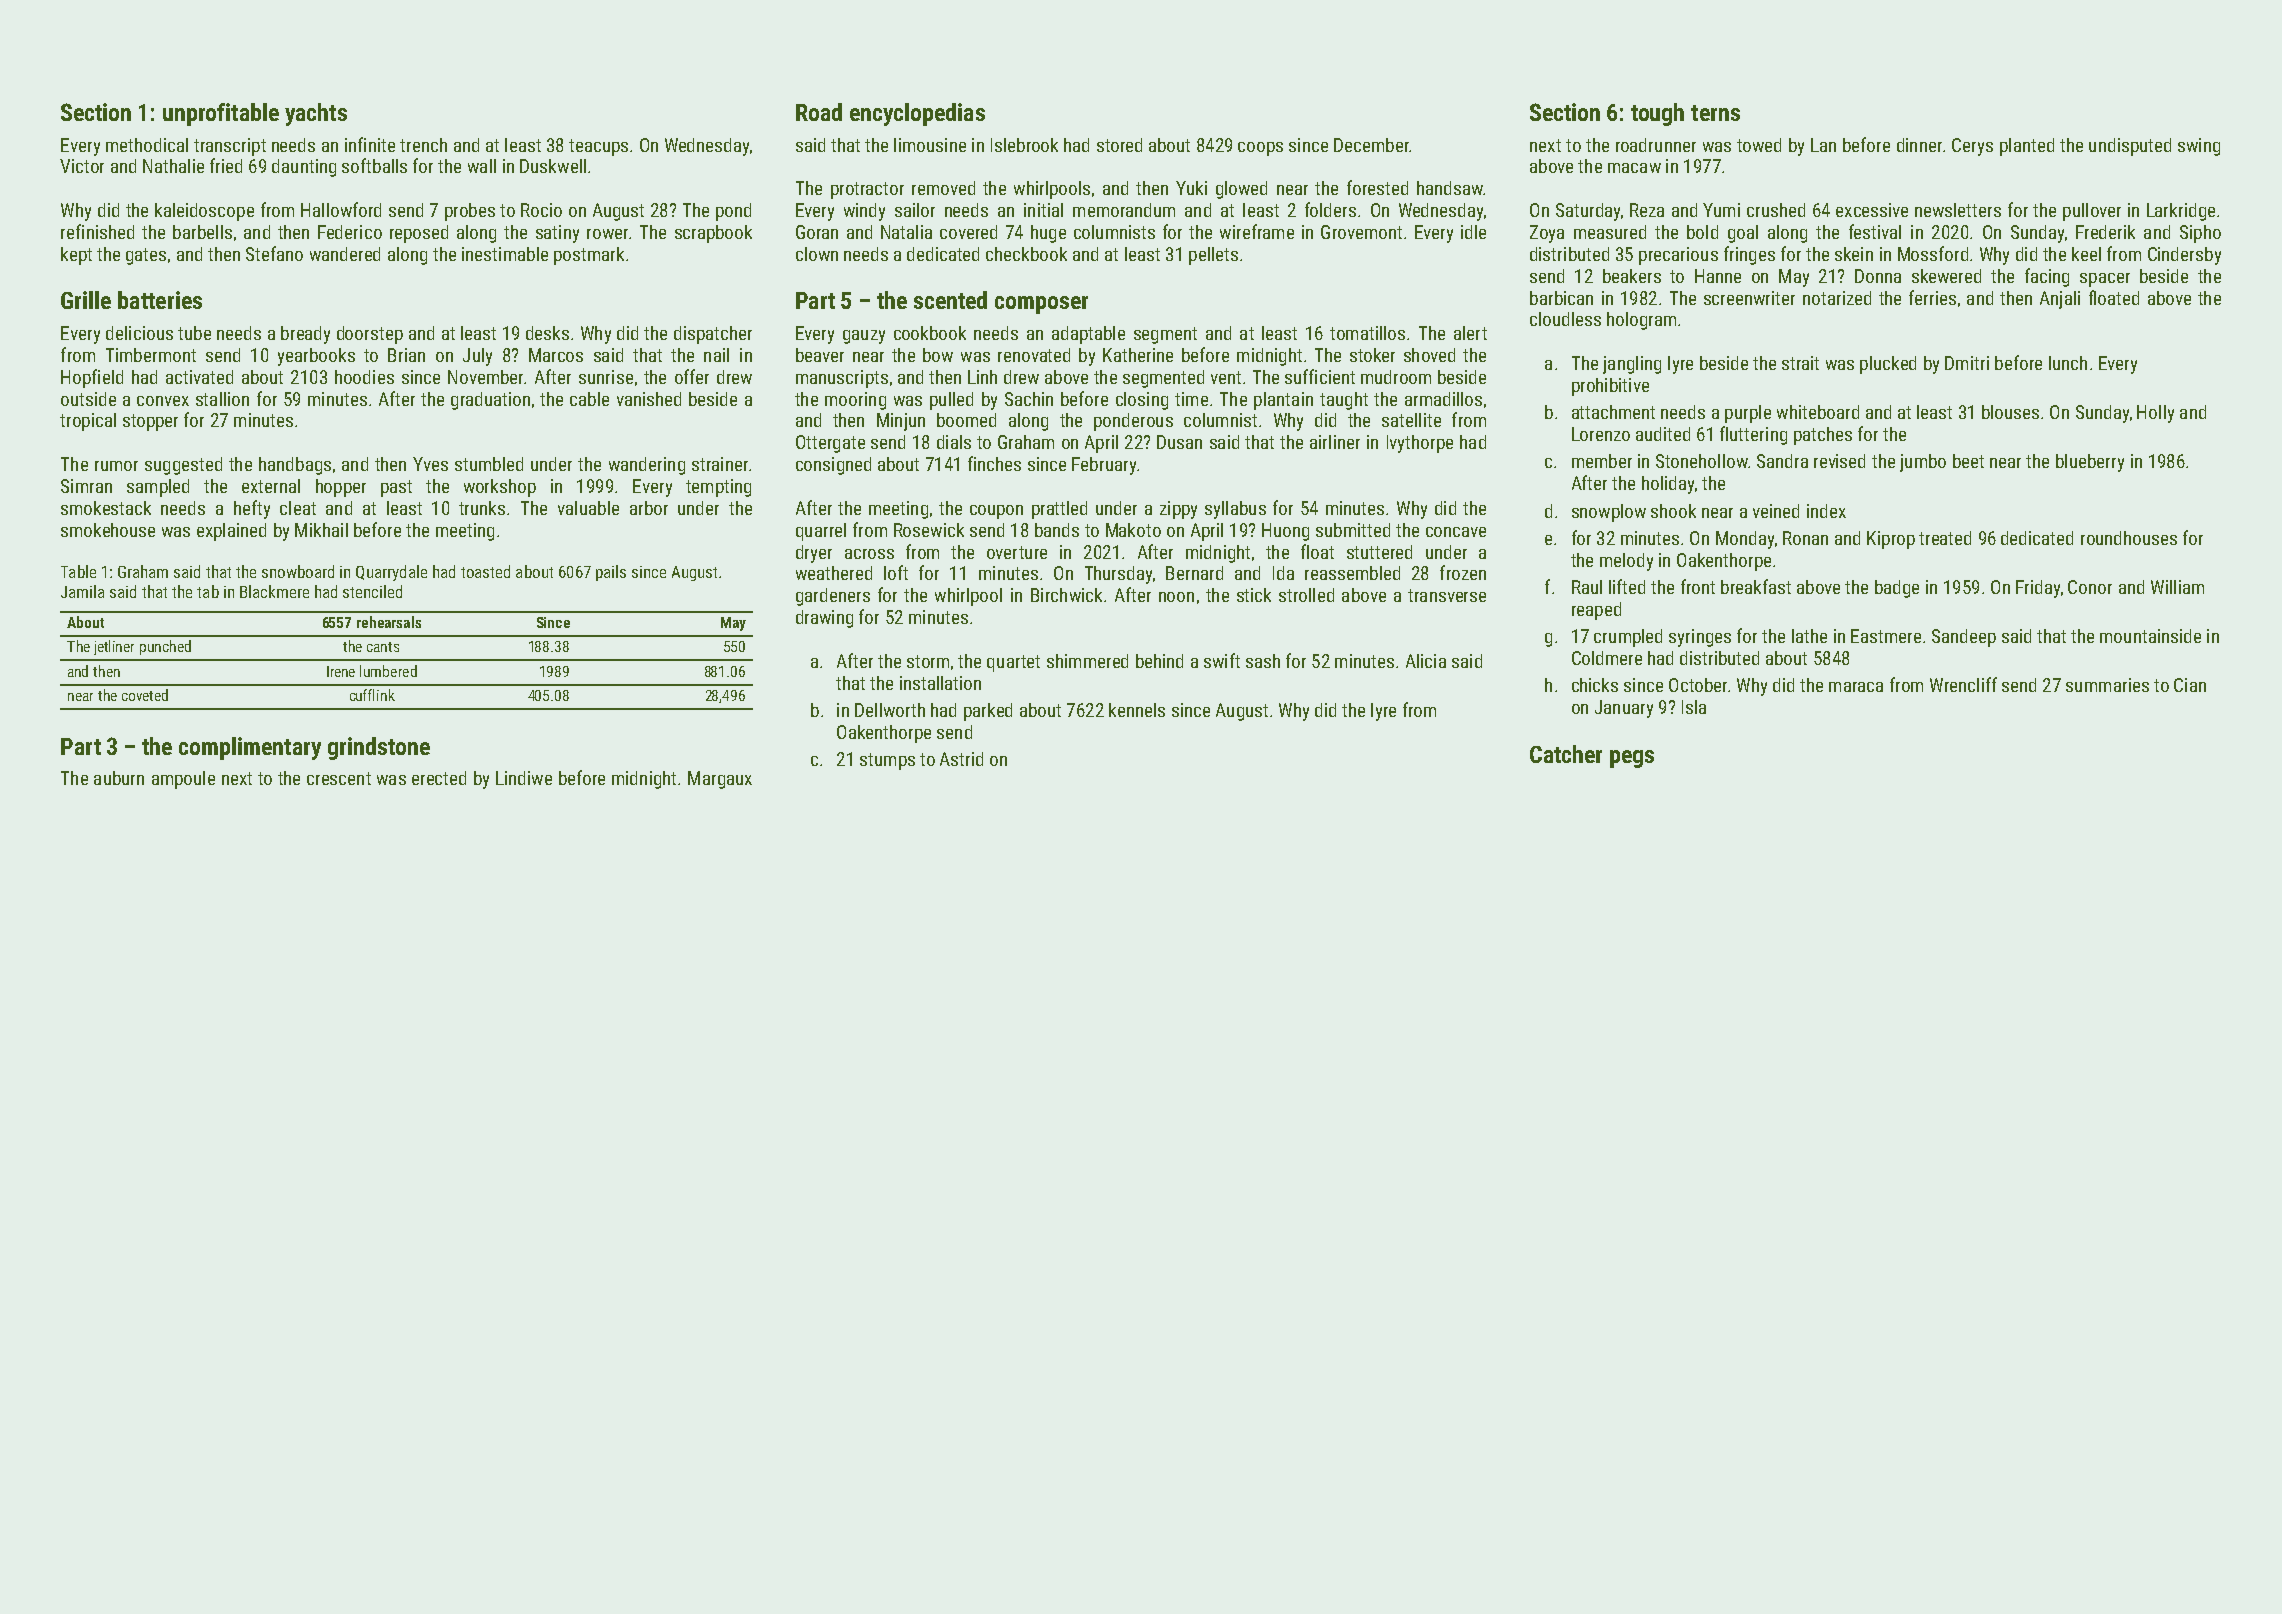 The width and height of the screenshot is (2282, 1614). Describe the element at coordinates (589, 256) in the screenshot. I see `postmark` at that location.
